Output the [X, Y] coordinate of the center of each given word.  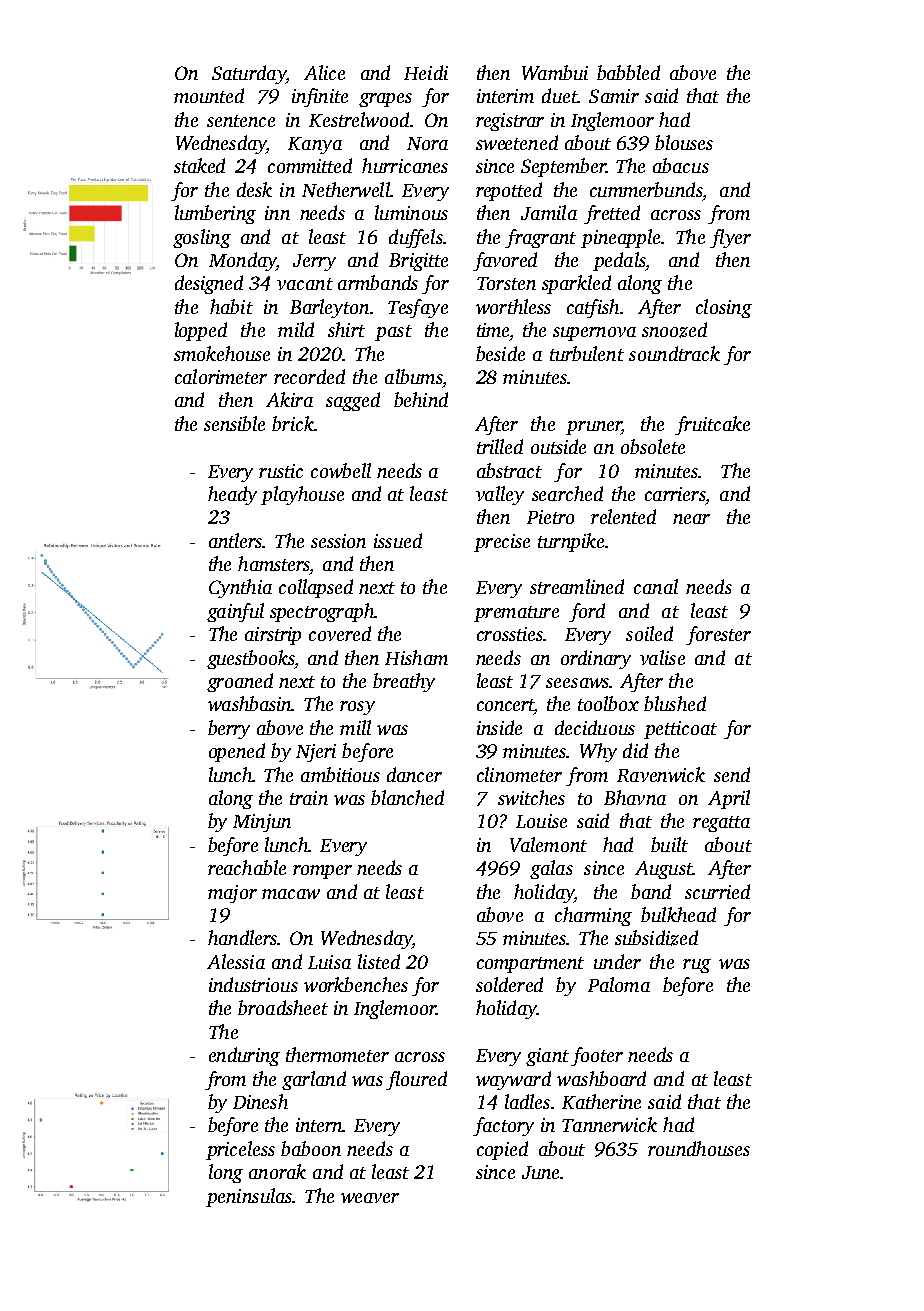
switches [531, 797]
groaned [240, 682]
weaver [370, 1198]
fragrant [540, 238]
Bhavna [635, 797]
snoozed [674, 330]
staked [199, 165]
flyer [730, 238]
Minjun [262, 823]
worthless [513, 306]
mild [296, 329]
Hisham [416, 657]
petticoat [680, 730]
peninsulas [249, 1197]
